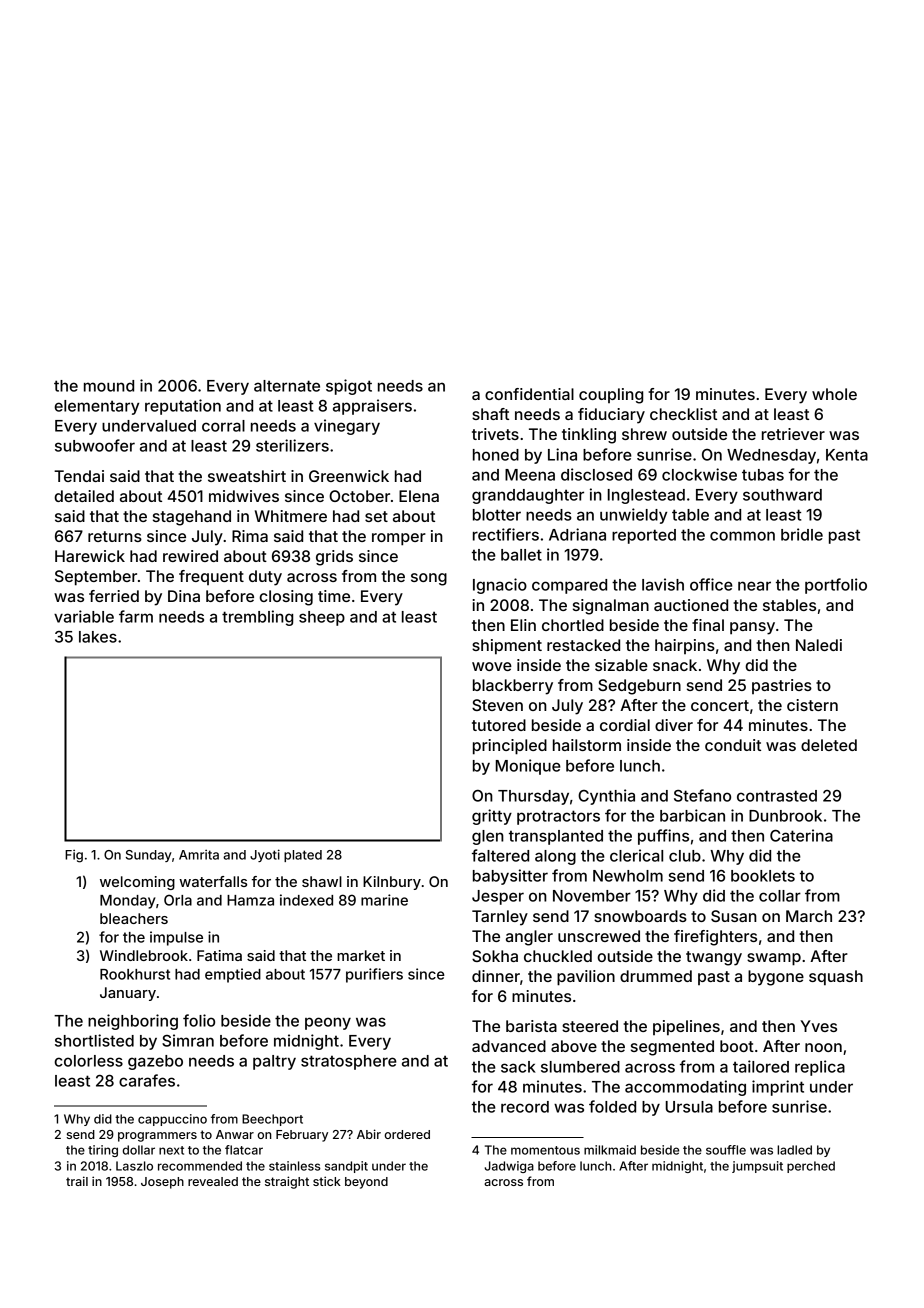 This page has width=924, height=1308. I want to click on chortled, so click(573, 625).
